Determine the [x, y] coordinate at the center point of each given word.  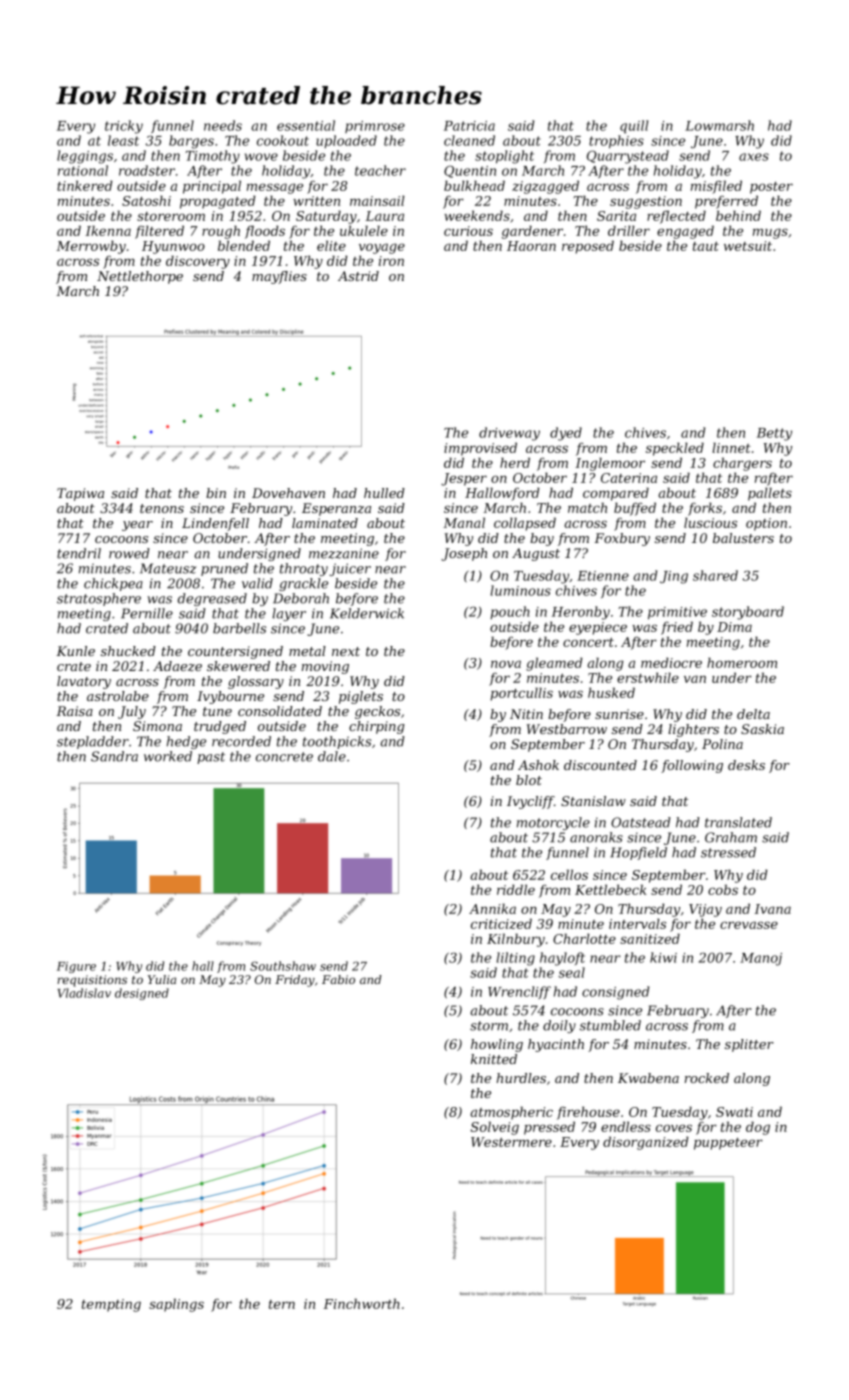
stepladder [93, 742]
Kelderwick [367, 613]
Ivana [772, 909]
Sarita [616, 216]
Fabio [338, 979]
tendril [79, 553]
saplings [176, 1305]
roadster [147, 170]
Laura [384, 216]
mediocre [671, 662]
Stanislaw [593, 801]
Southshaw [283, 966]
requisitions [92, 981]
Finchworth [361, 1303]
